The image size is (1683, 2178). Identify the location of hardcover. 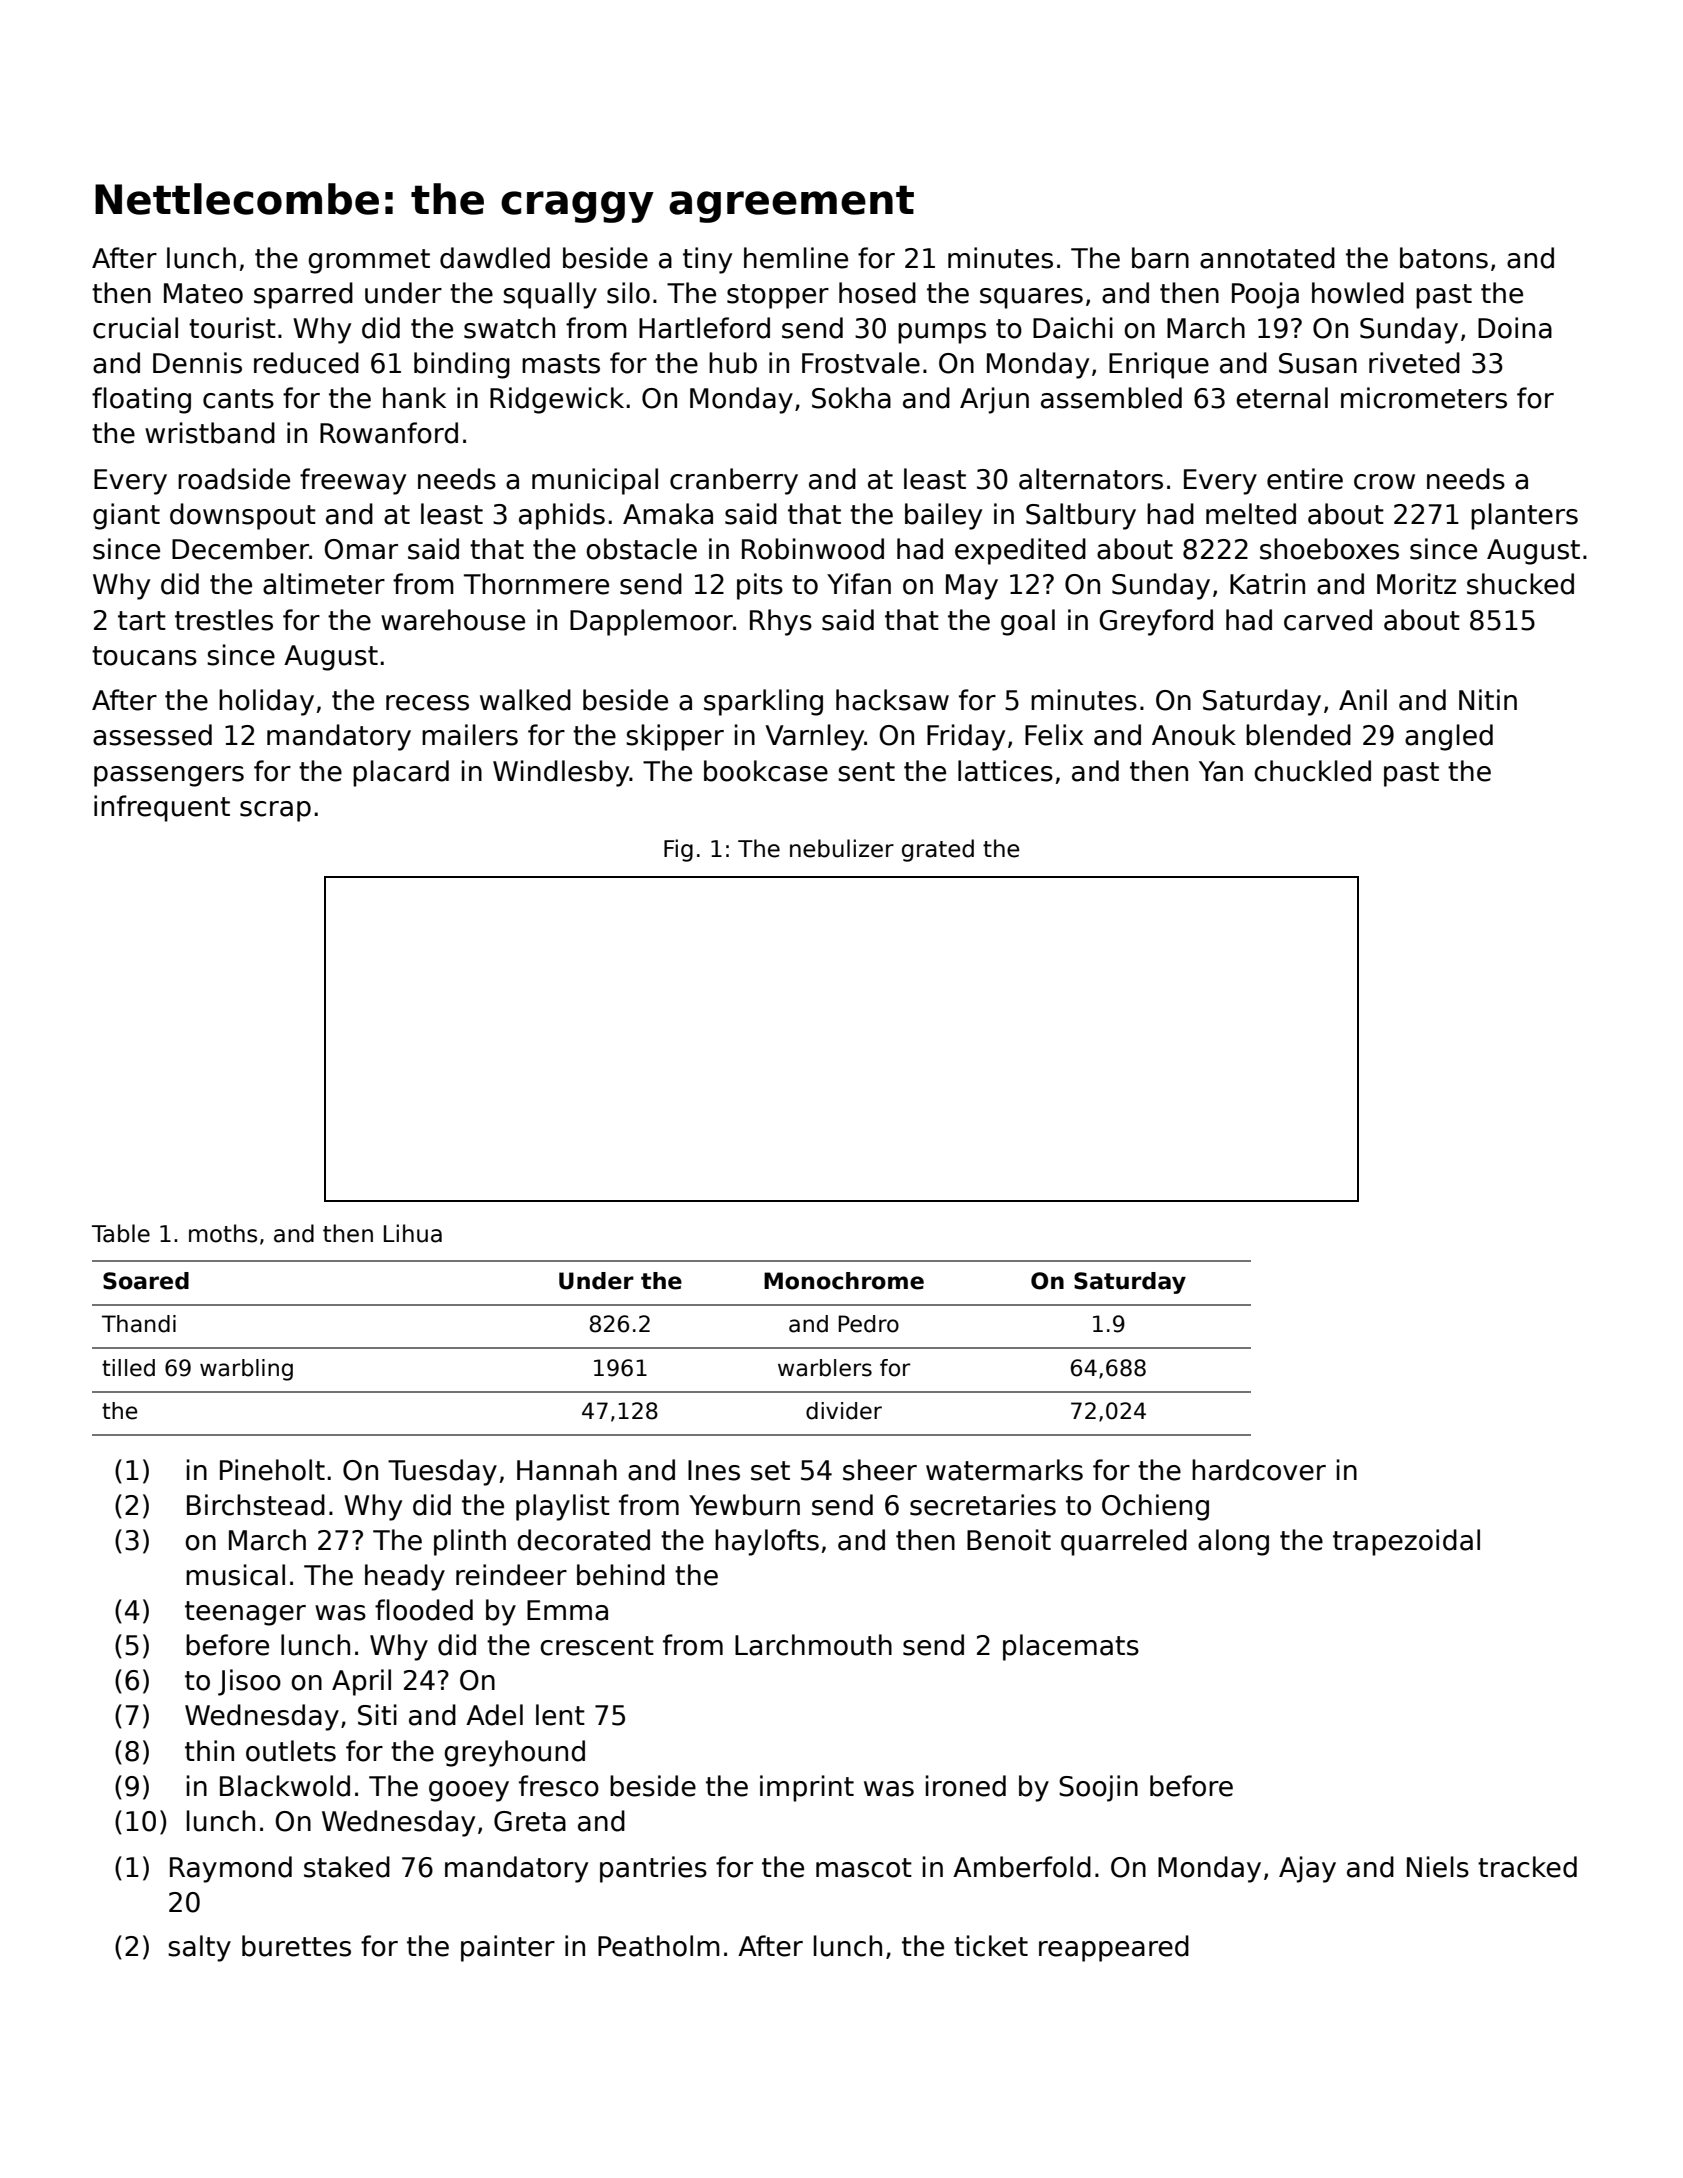
(1259, 1470).
